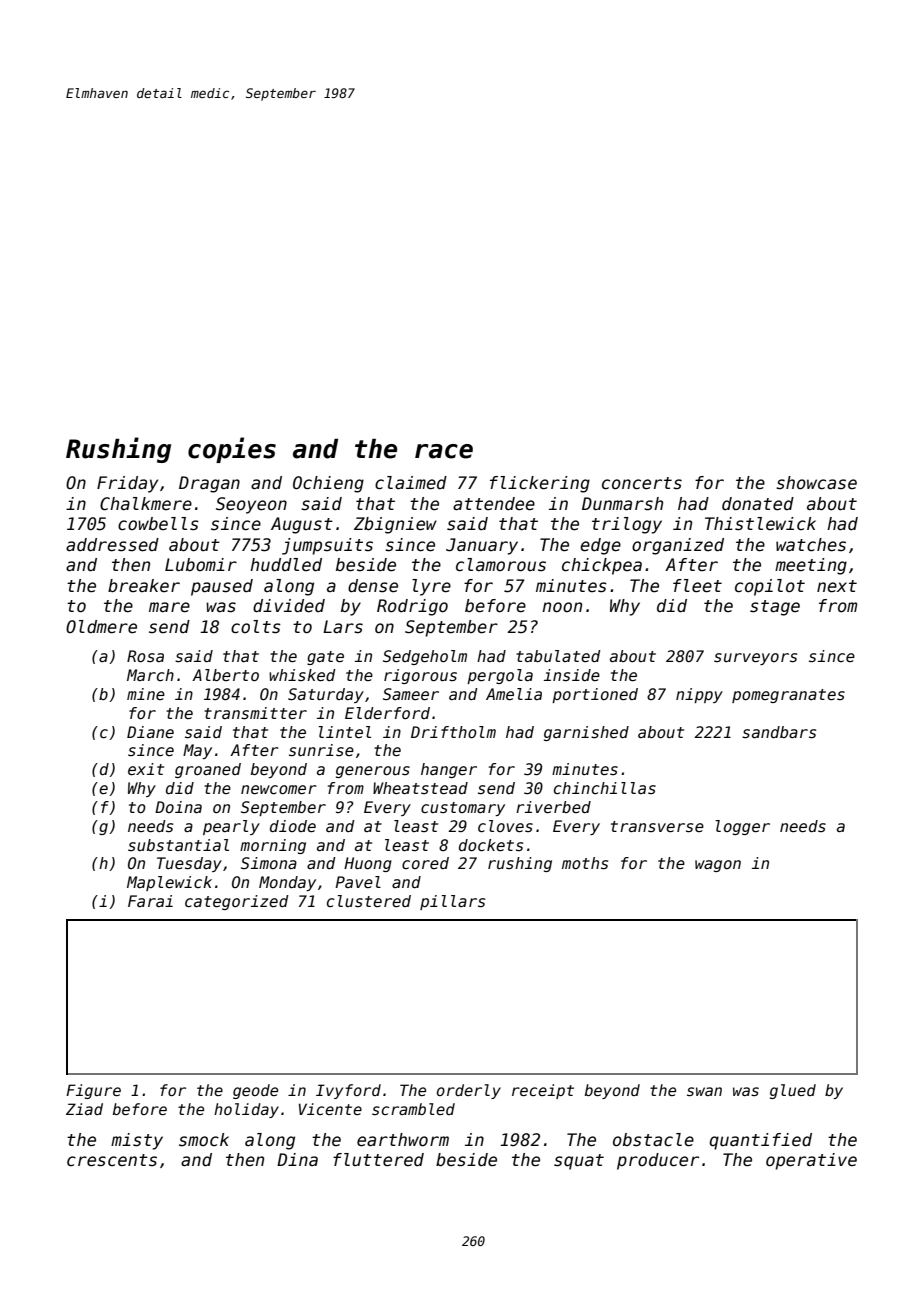 The image size is (924, 1311). What do you see at coordinates (469, 1091) in the screenshot?
I see `orderly` at bounding box center [469, 1091].
